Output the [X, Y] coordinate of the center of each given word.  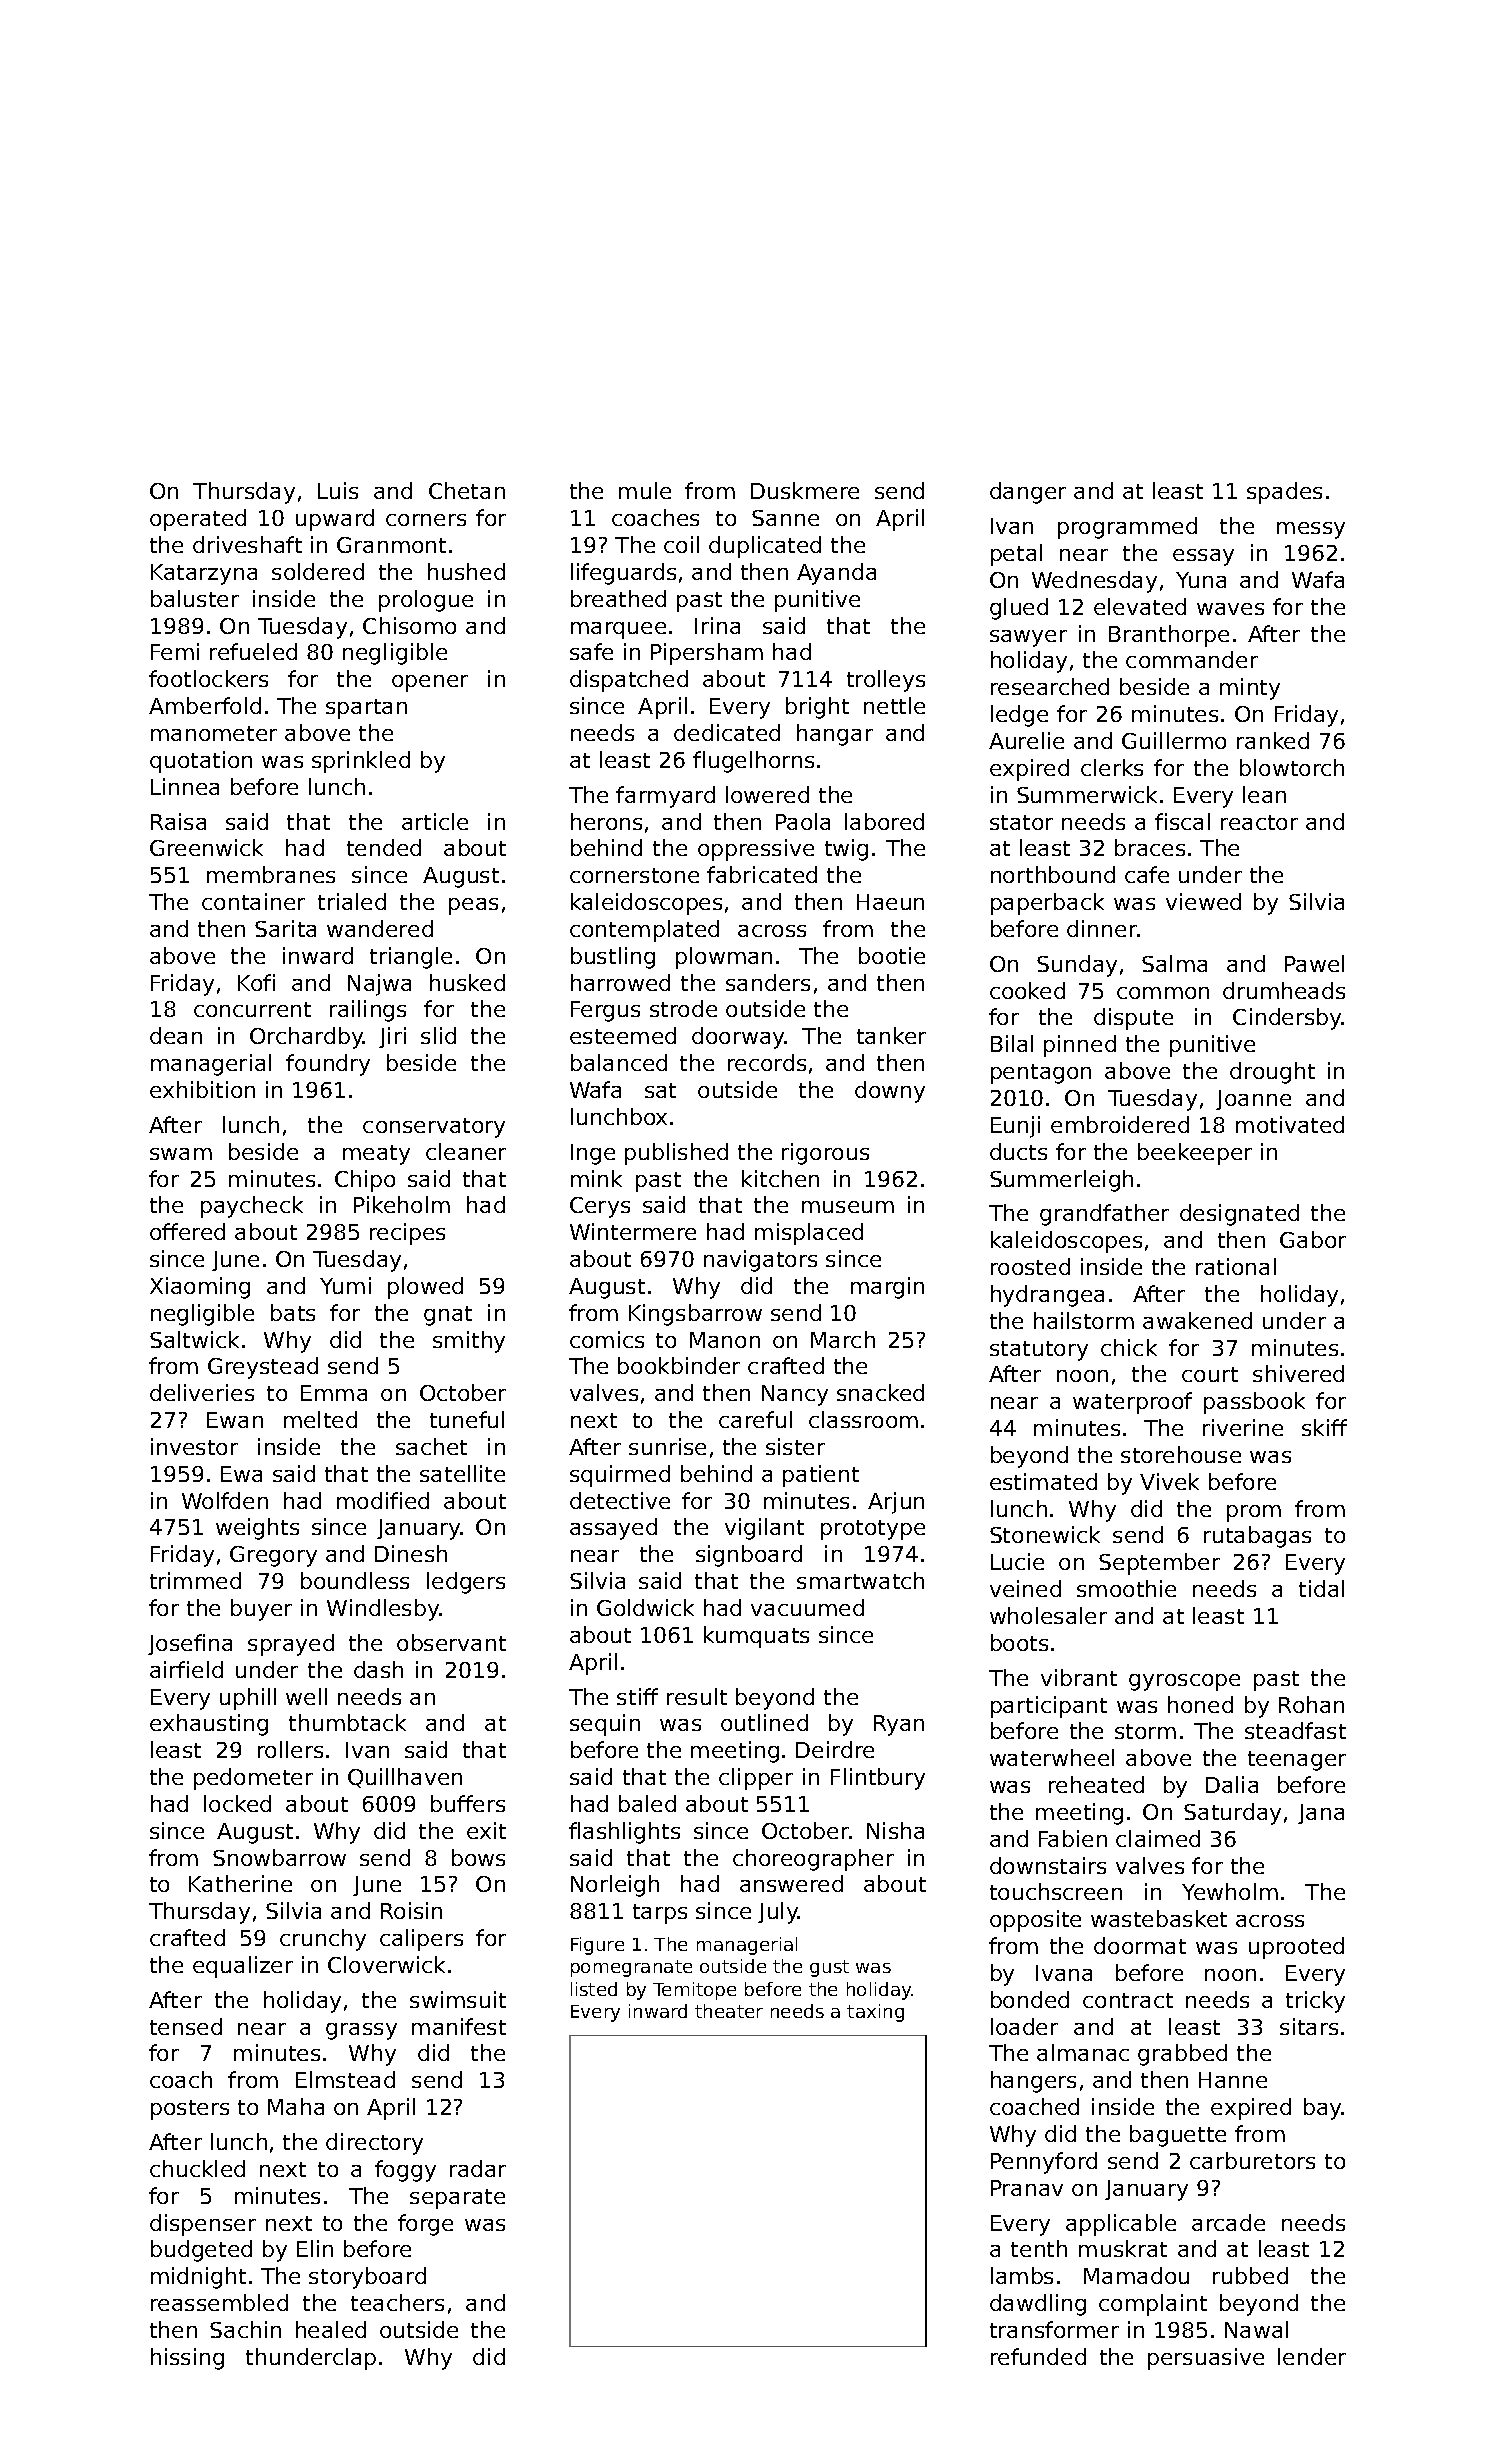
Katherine [240, 1883]
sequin [605, 1725]
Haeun [890, 902]
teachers [397, 2302]
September [1159, 1564]
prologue [426, 601]
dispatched [629, 681]
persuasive [1206, 2359]
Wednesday [1094, 582]
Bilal [1012, 1043]
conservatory [434, 1128]
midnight [198, 2278]
